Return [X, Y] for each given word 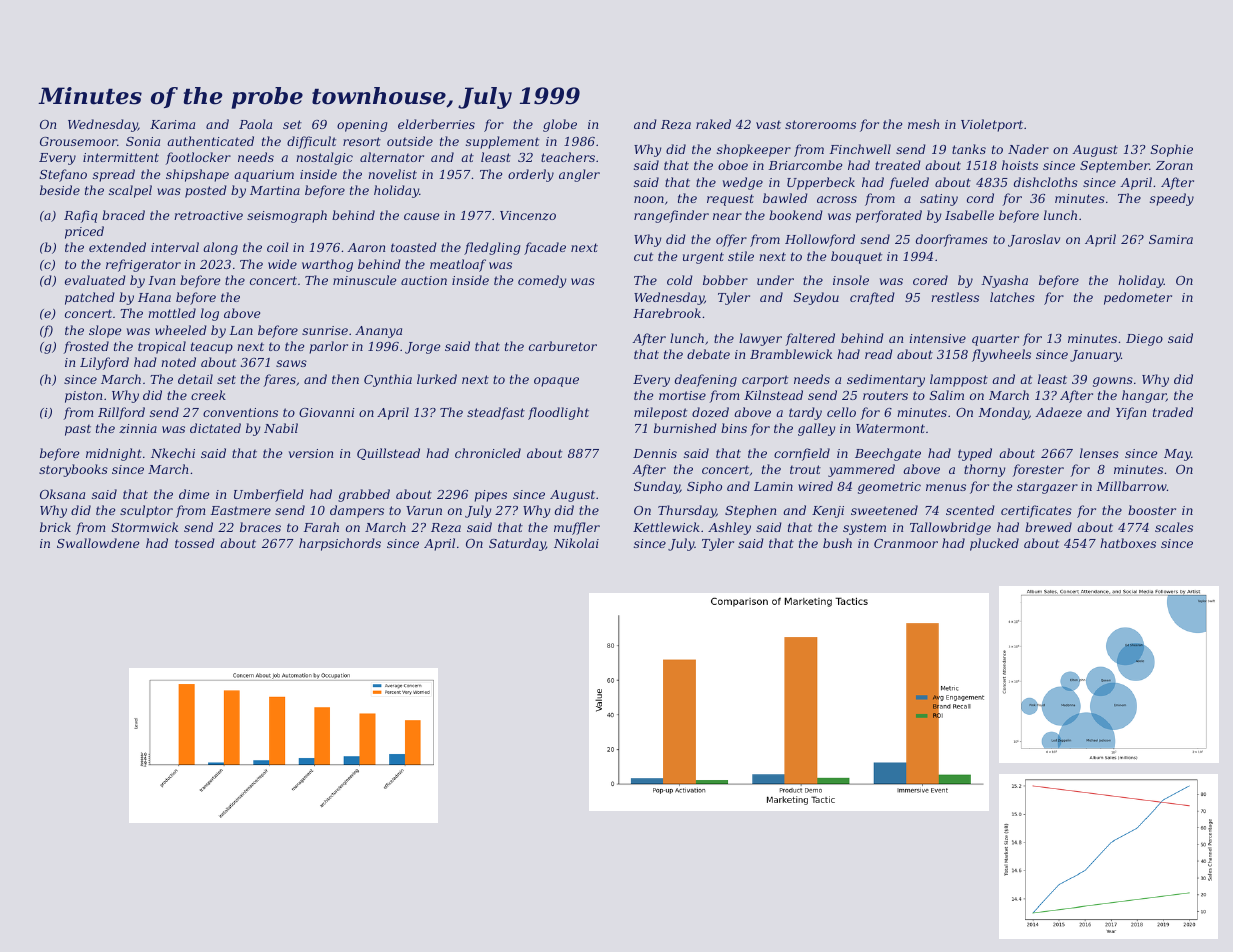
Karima [172, 124]
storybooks [73, 470]
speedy [1172, 199]
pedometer [1138, 298]
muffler [577, 528]
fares [279, 380]
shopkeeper [754, 150]
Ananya [378, 332]
